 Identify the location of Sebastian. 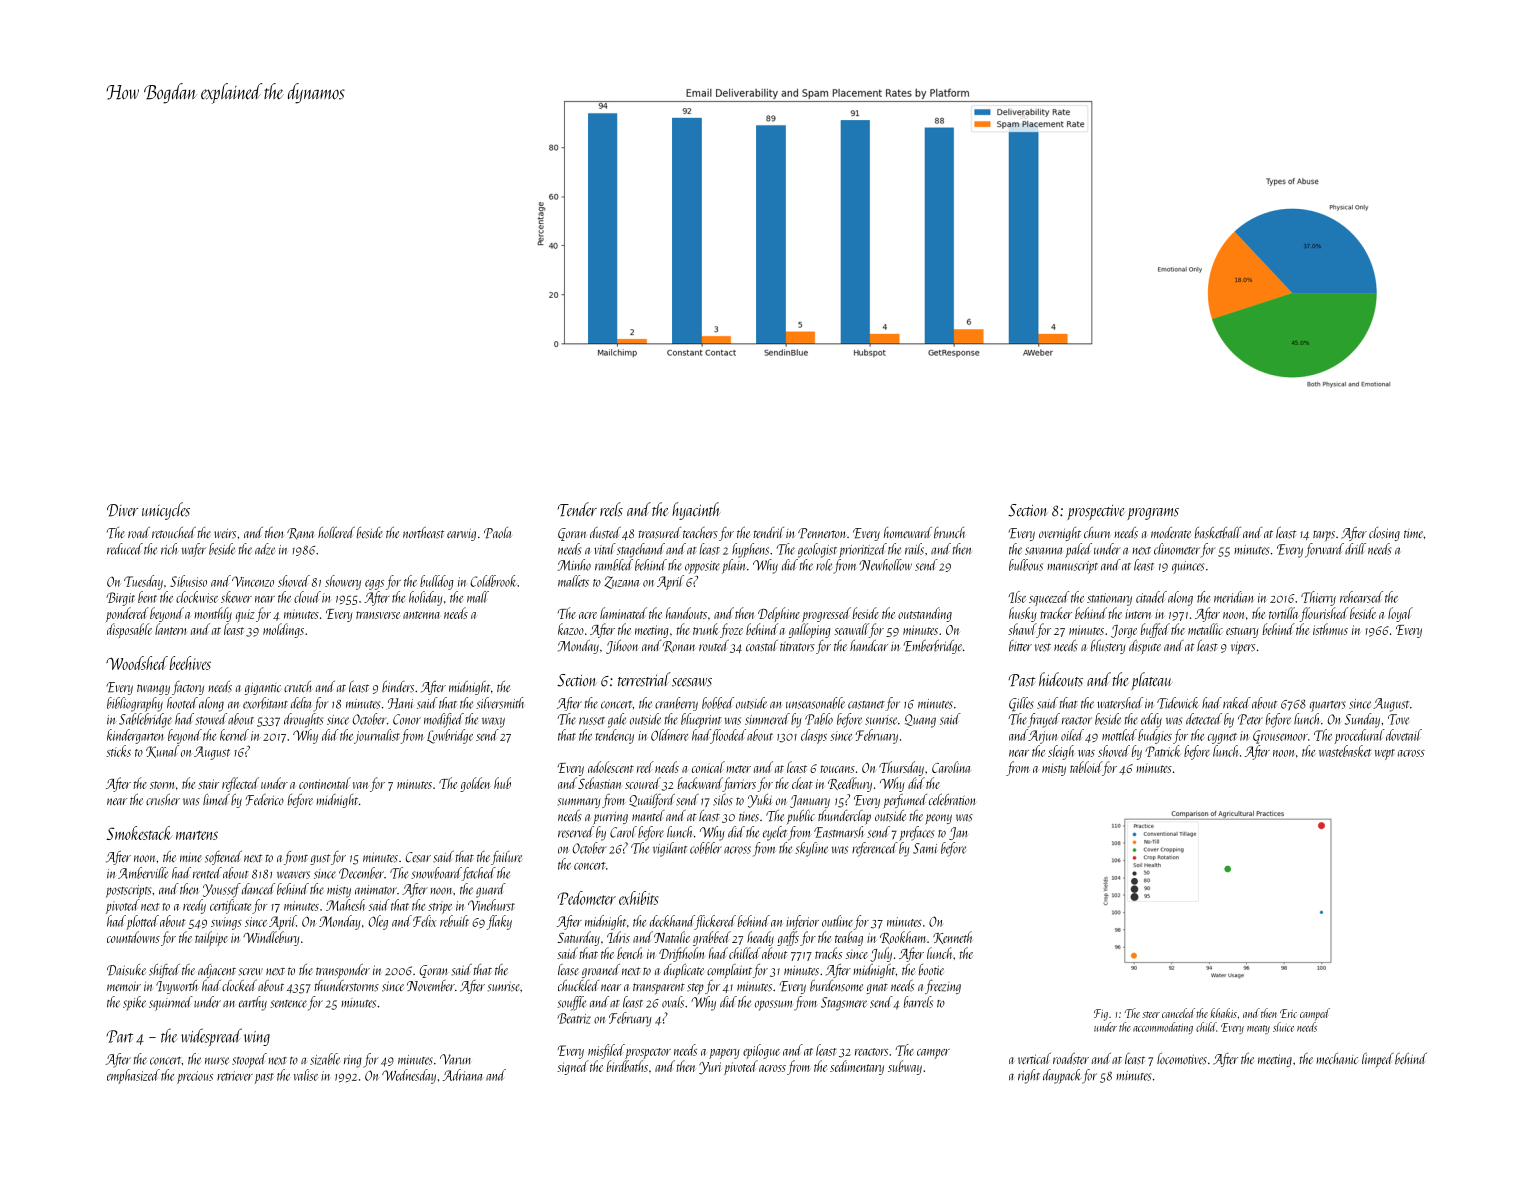
(599, 783).
